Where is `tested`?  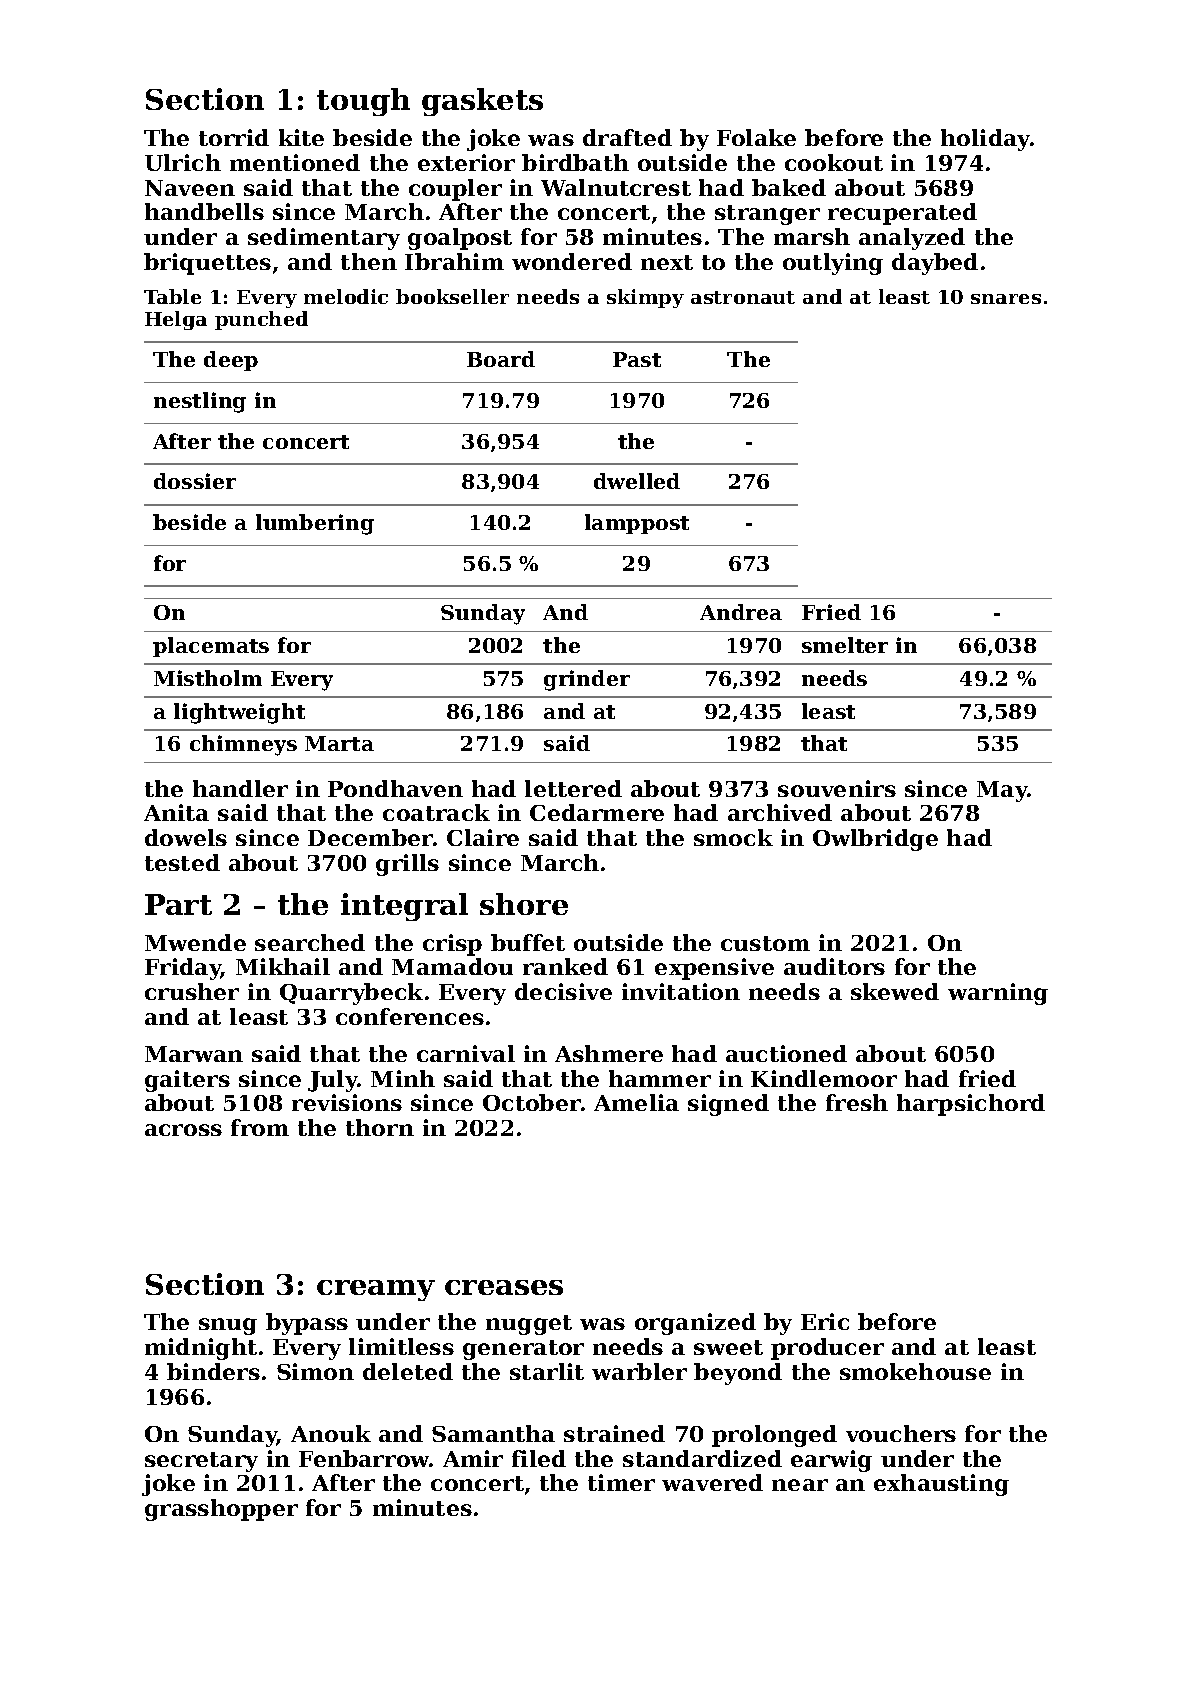 tested is located at coordinates (182, 862).
